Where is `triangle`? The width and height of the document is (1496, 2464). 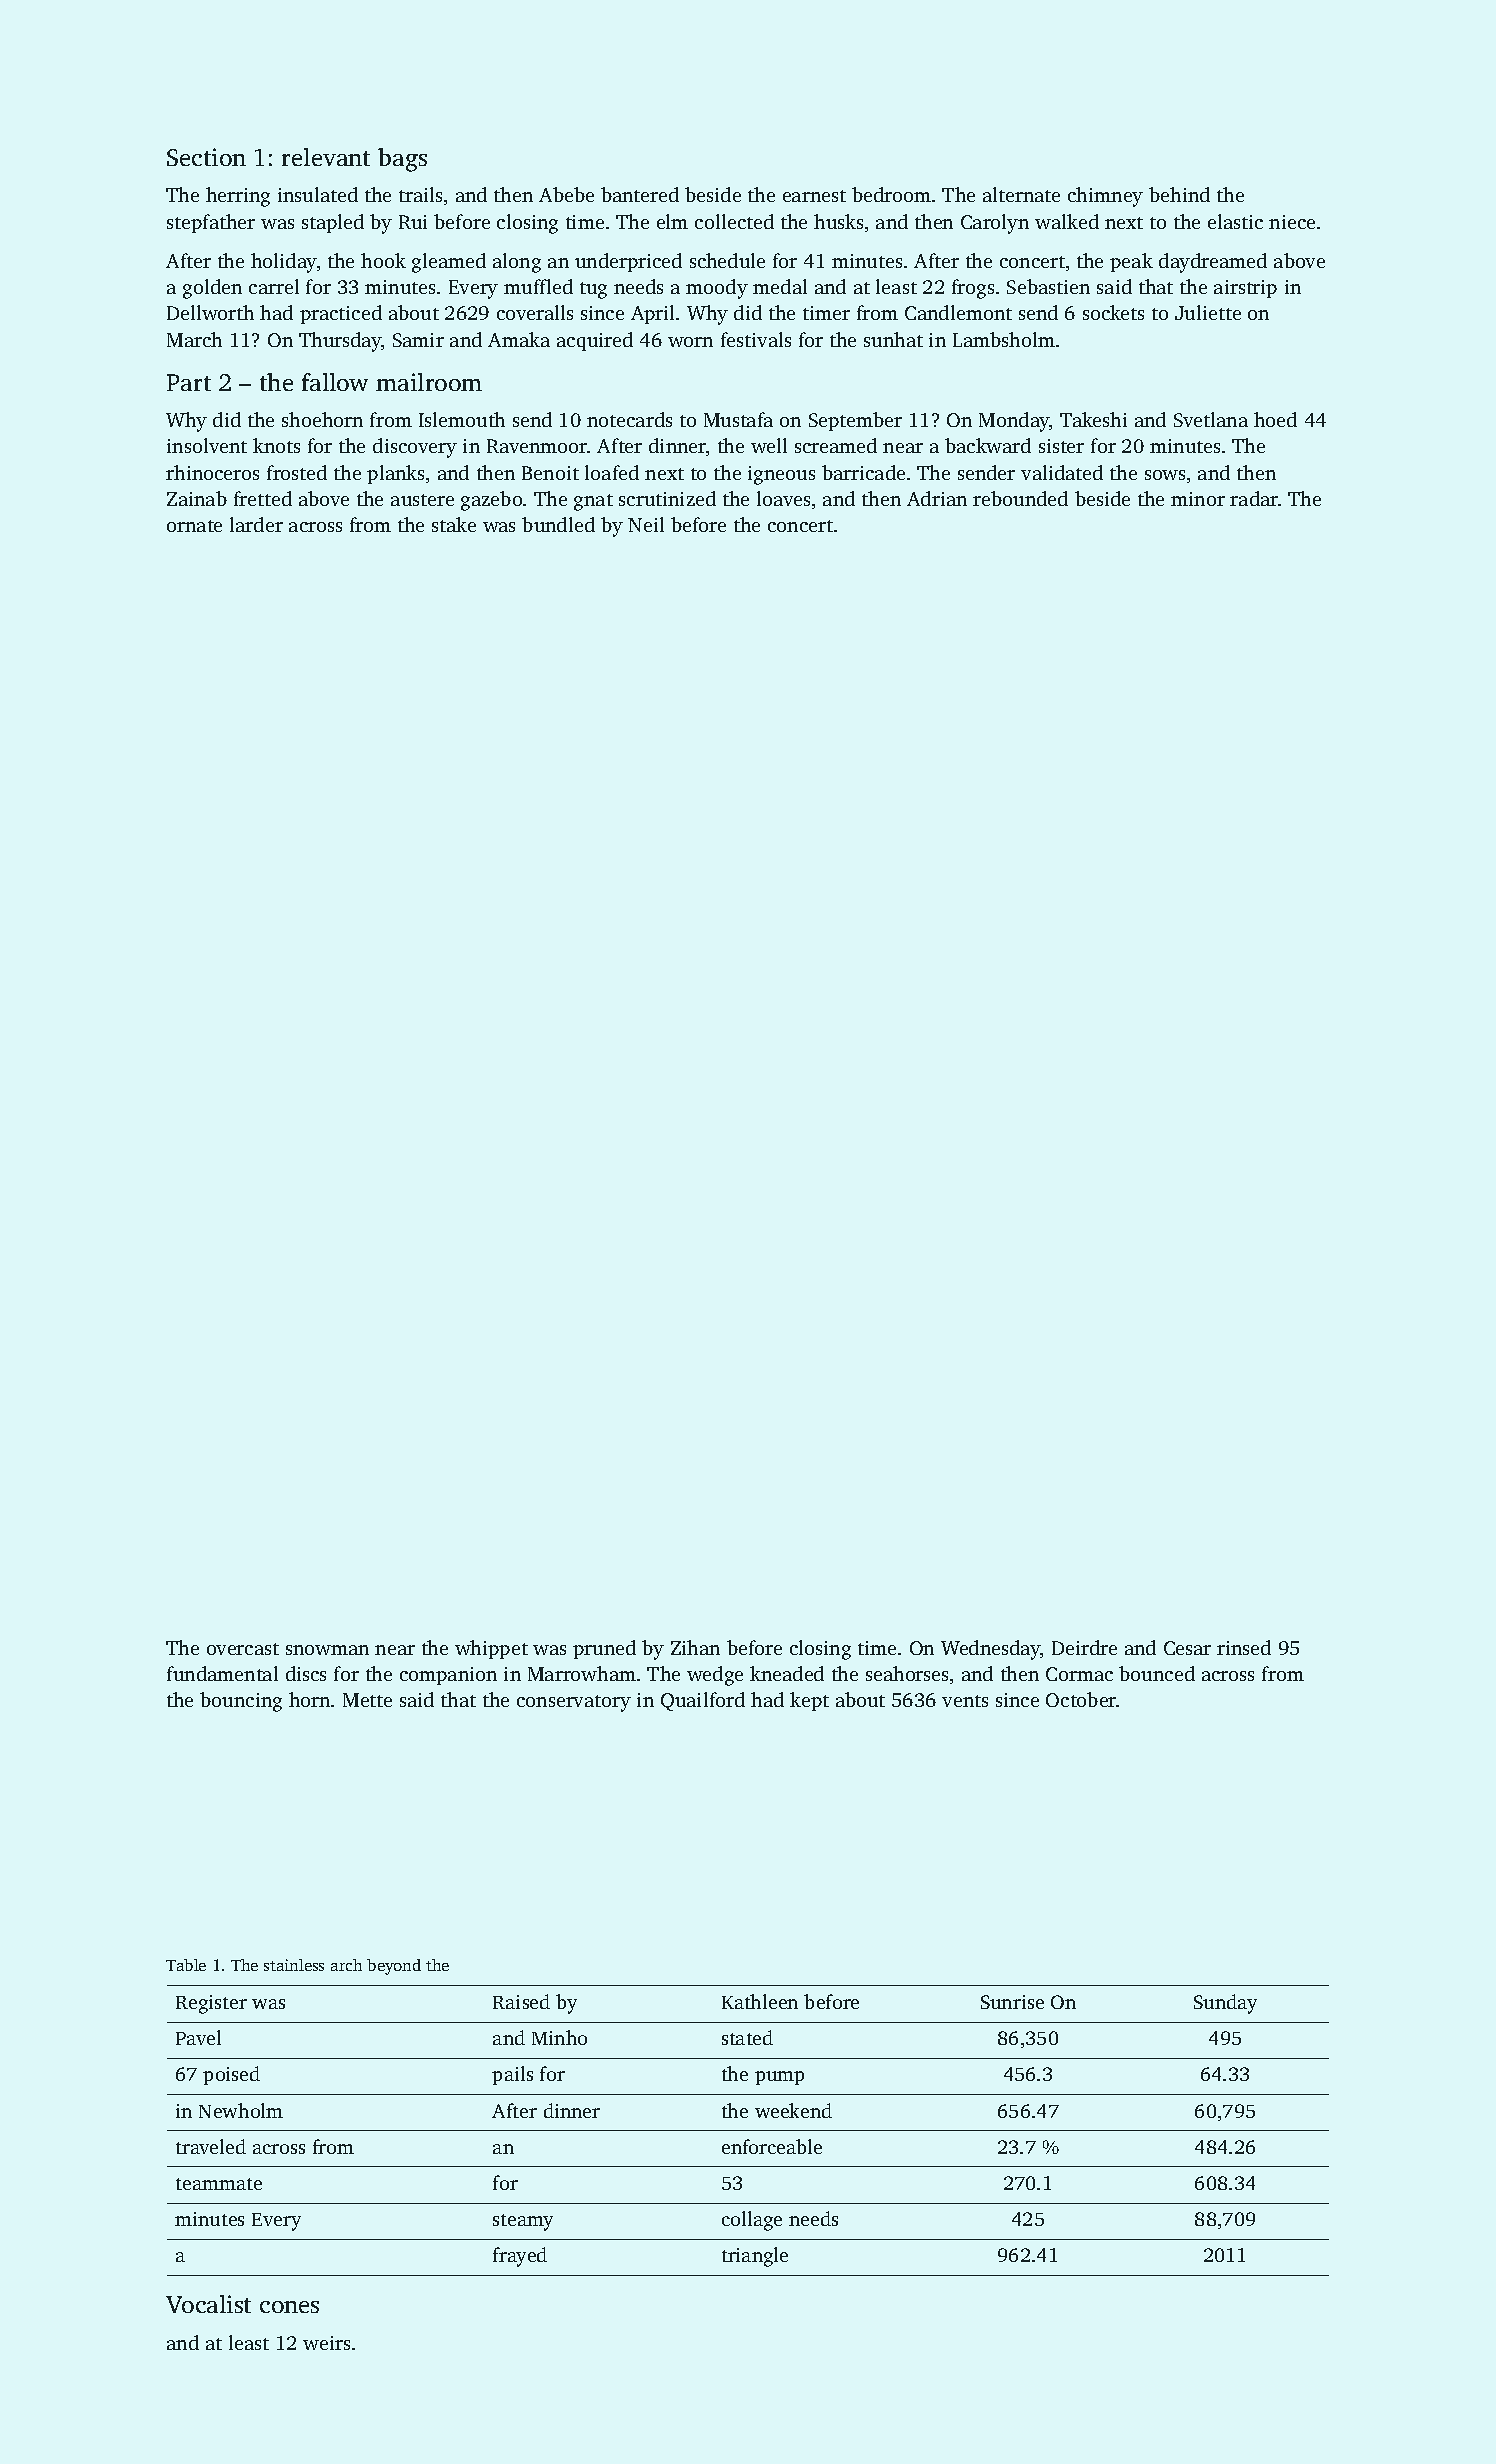 triangle is located at coordinates (755, 2257).
